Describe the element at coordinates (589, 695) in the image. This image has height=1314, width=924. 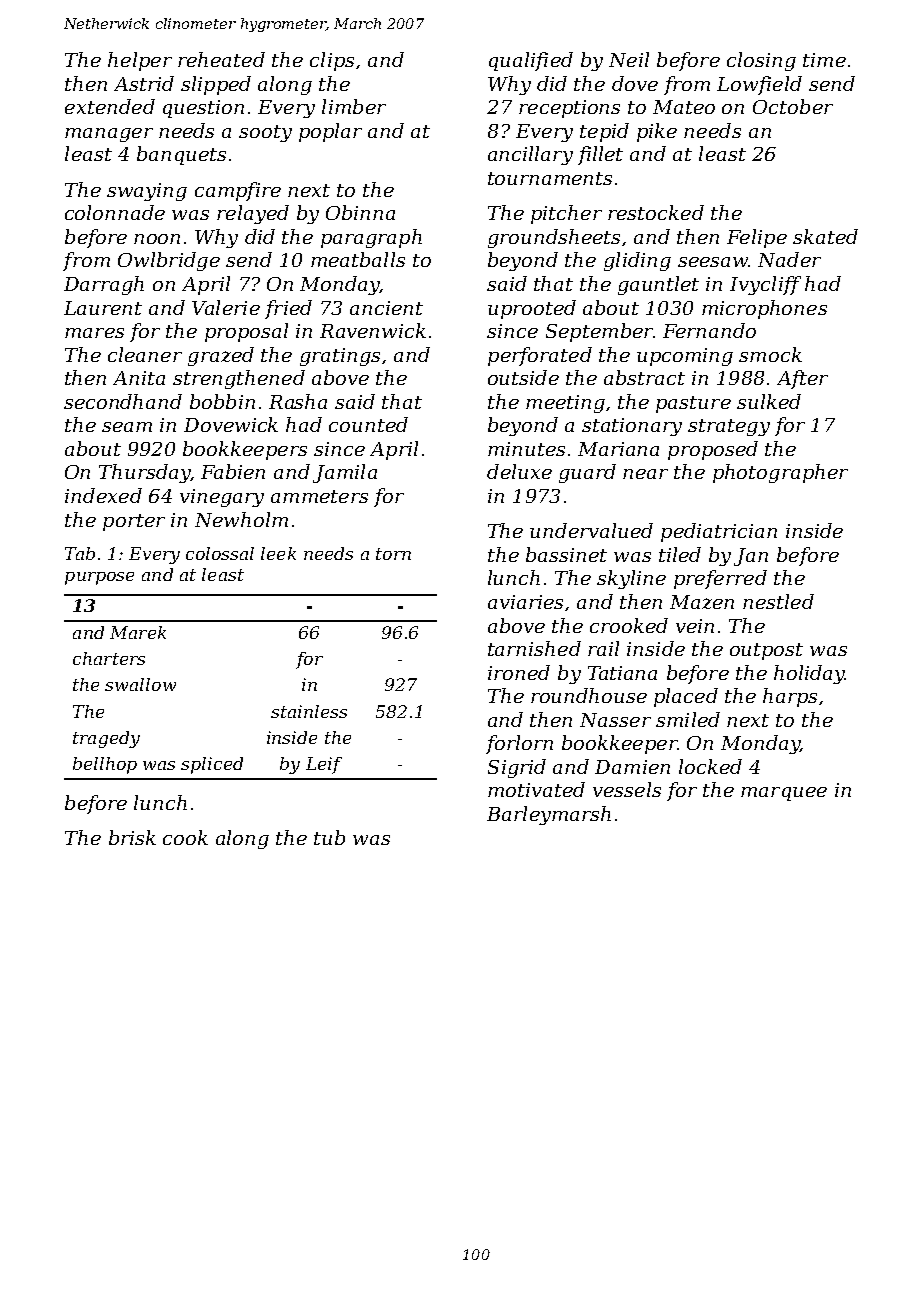
I see `roundhouse` at that location.
